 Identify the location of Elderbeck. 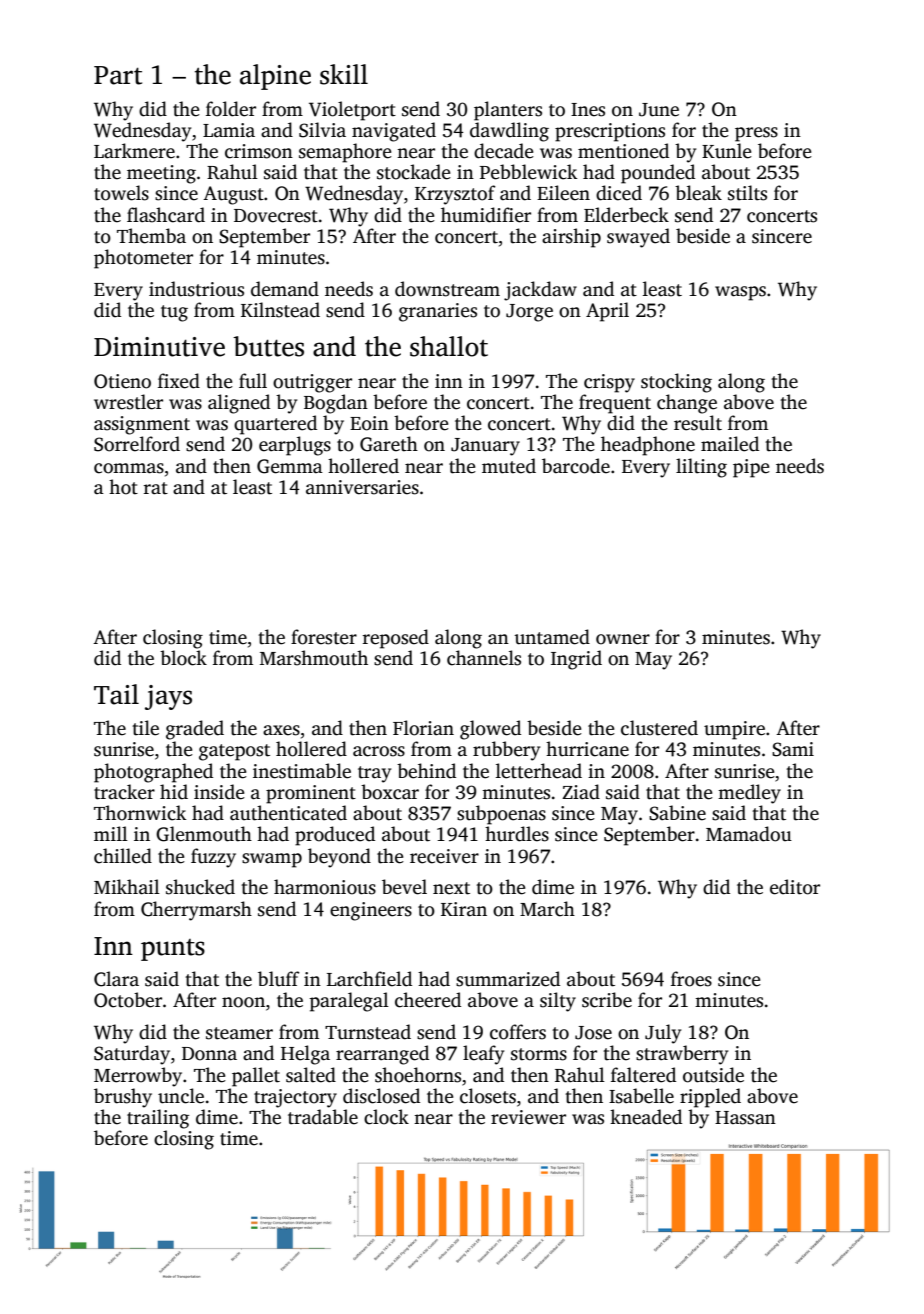
(626, 215).
